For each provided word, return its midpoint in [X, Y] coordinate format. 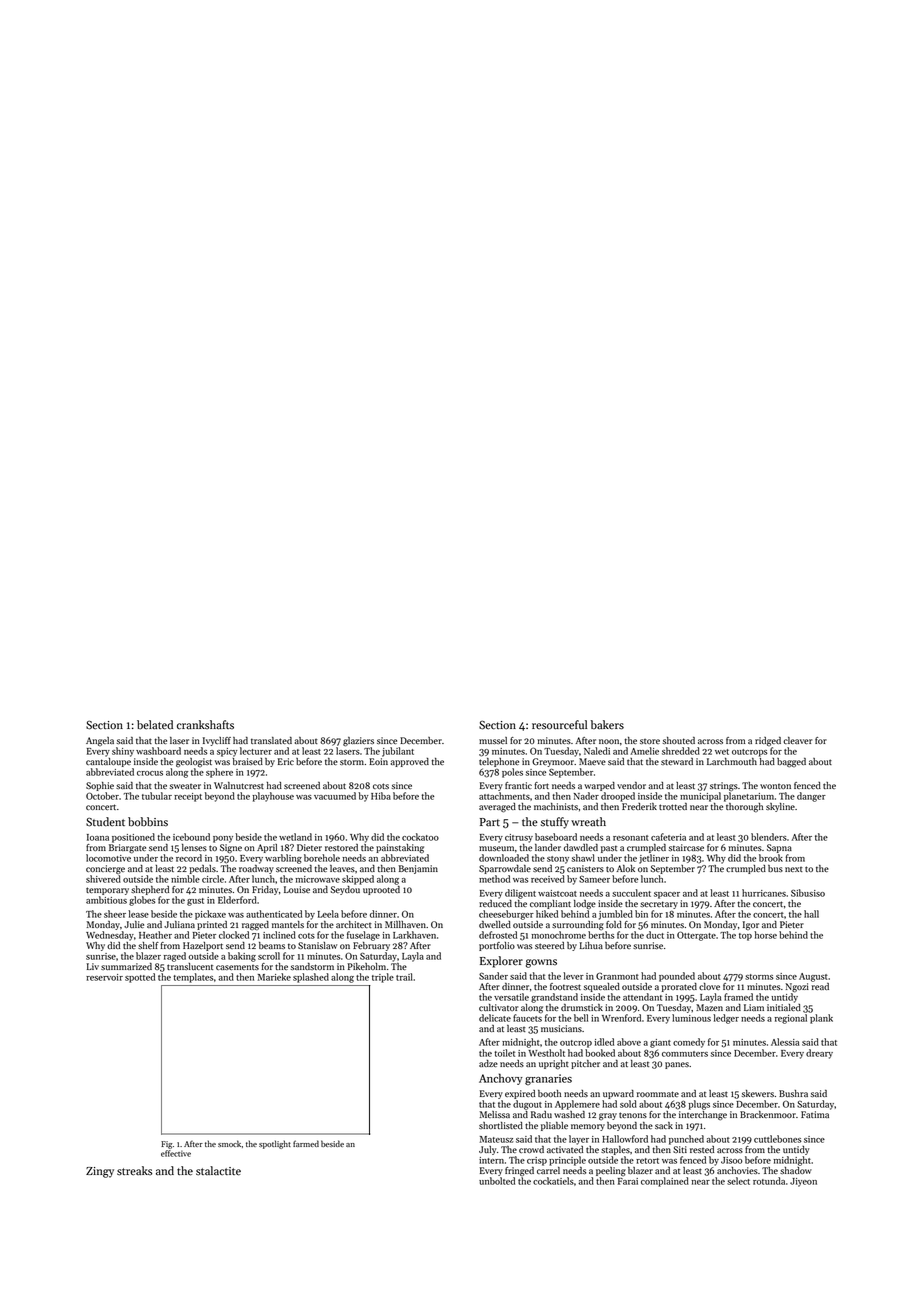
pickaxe [210, 915]
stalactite [218, 1171]
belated [155, 725]
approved [410, 762]
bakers [607, 725]
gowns [541, 963]
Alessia [785, 1042]
